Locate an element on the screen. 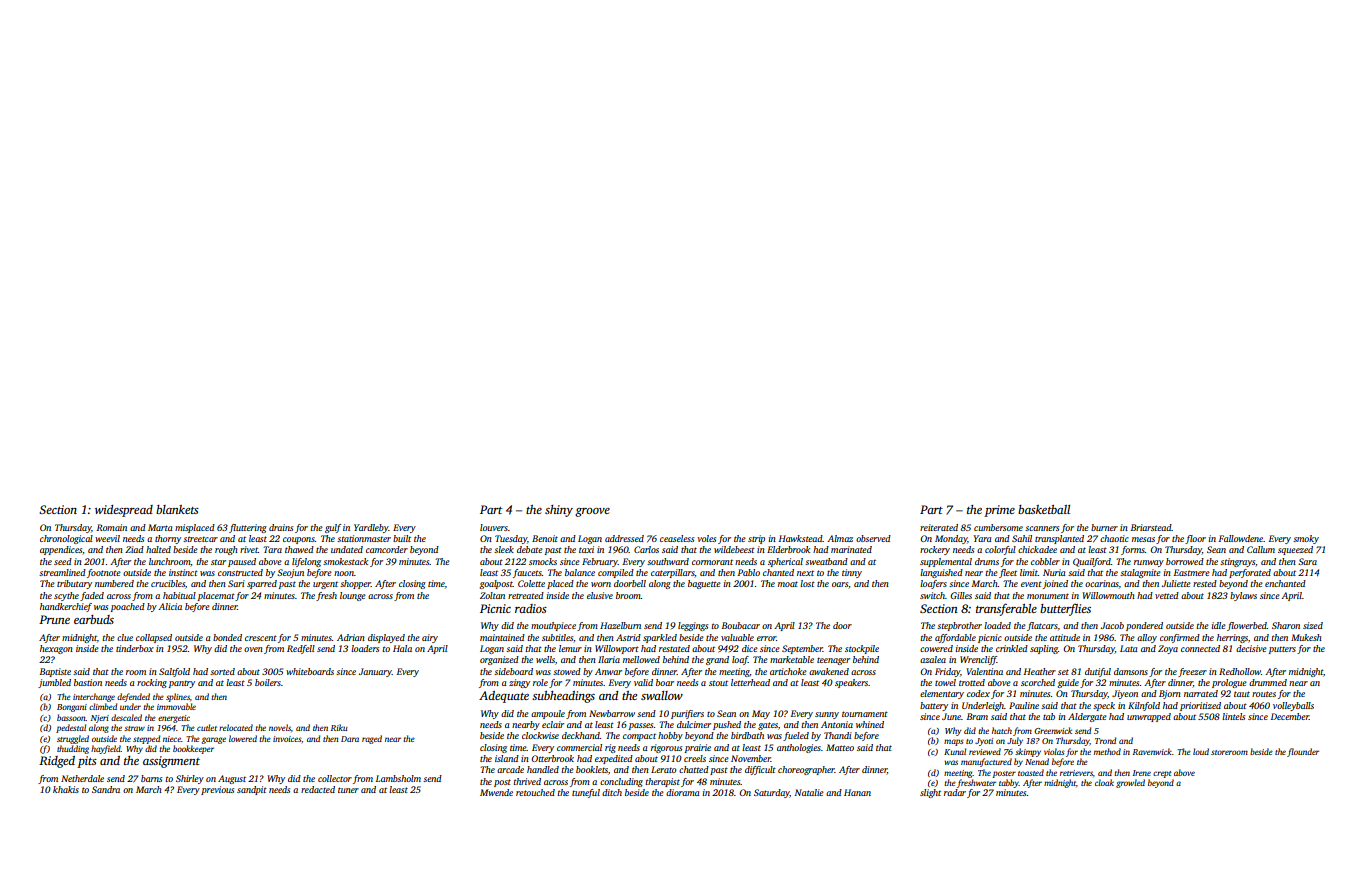 The image size is (1372, 887). Heather is located at coordinates (1040, 671).
